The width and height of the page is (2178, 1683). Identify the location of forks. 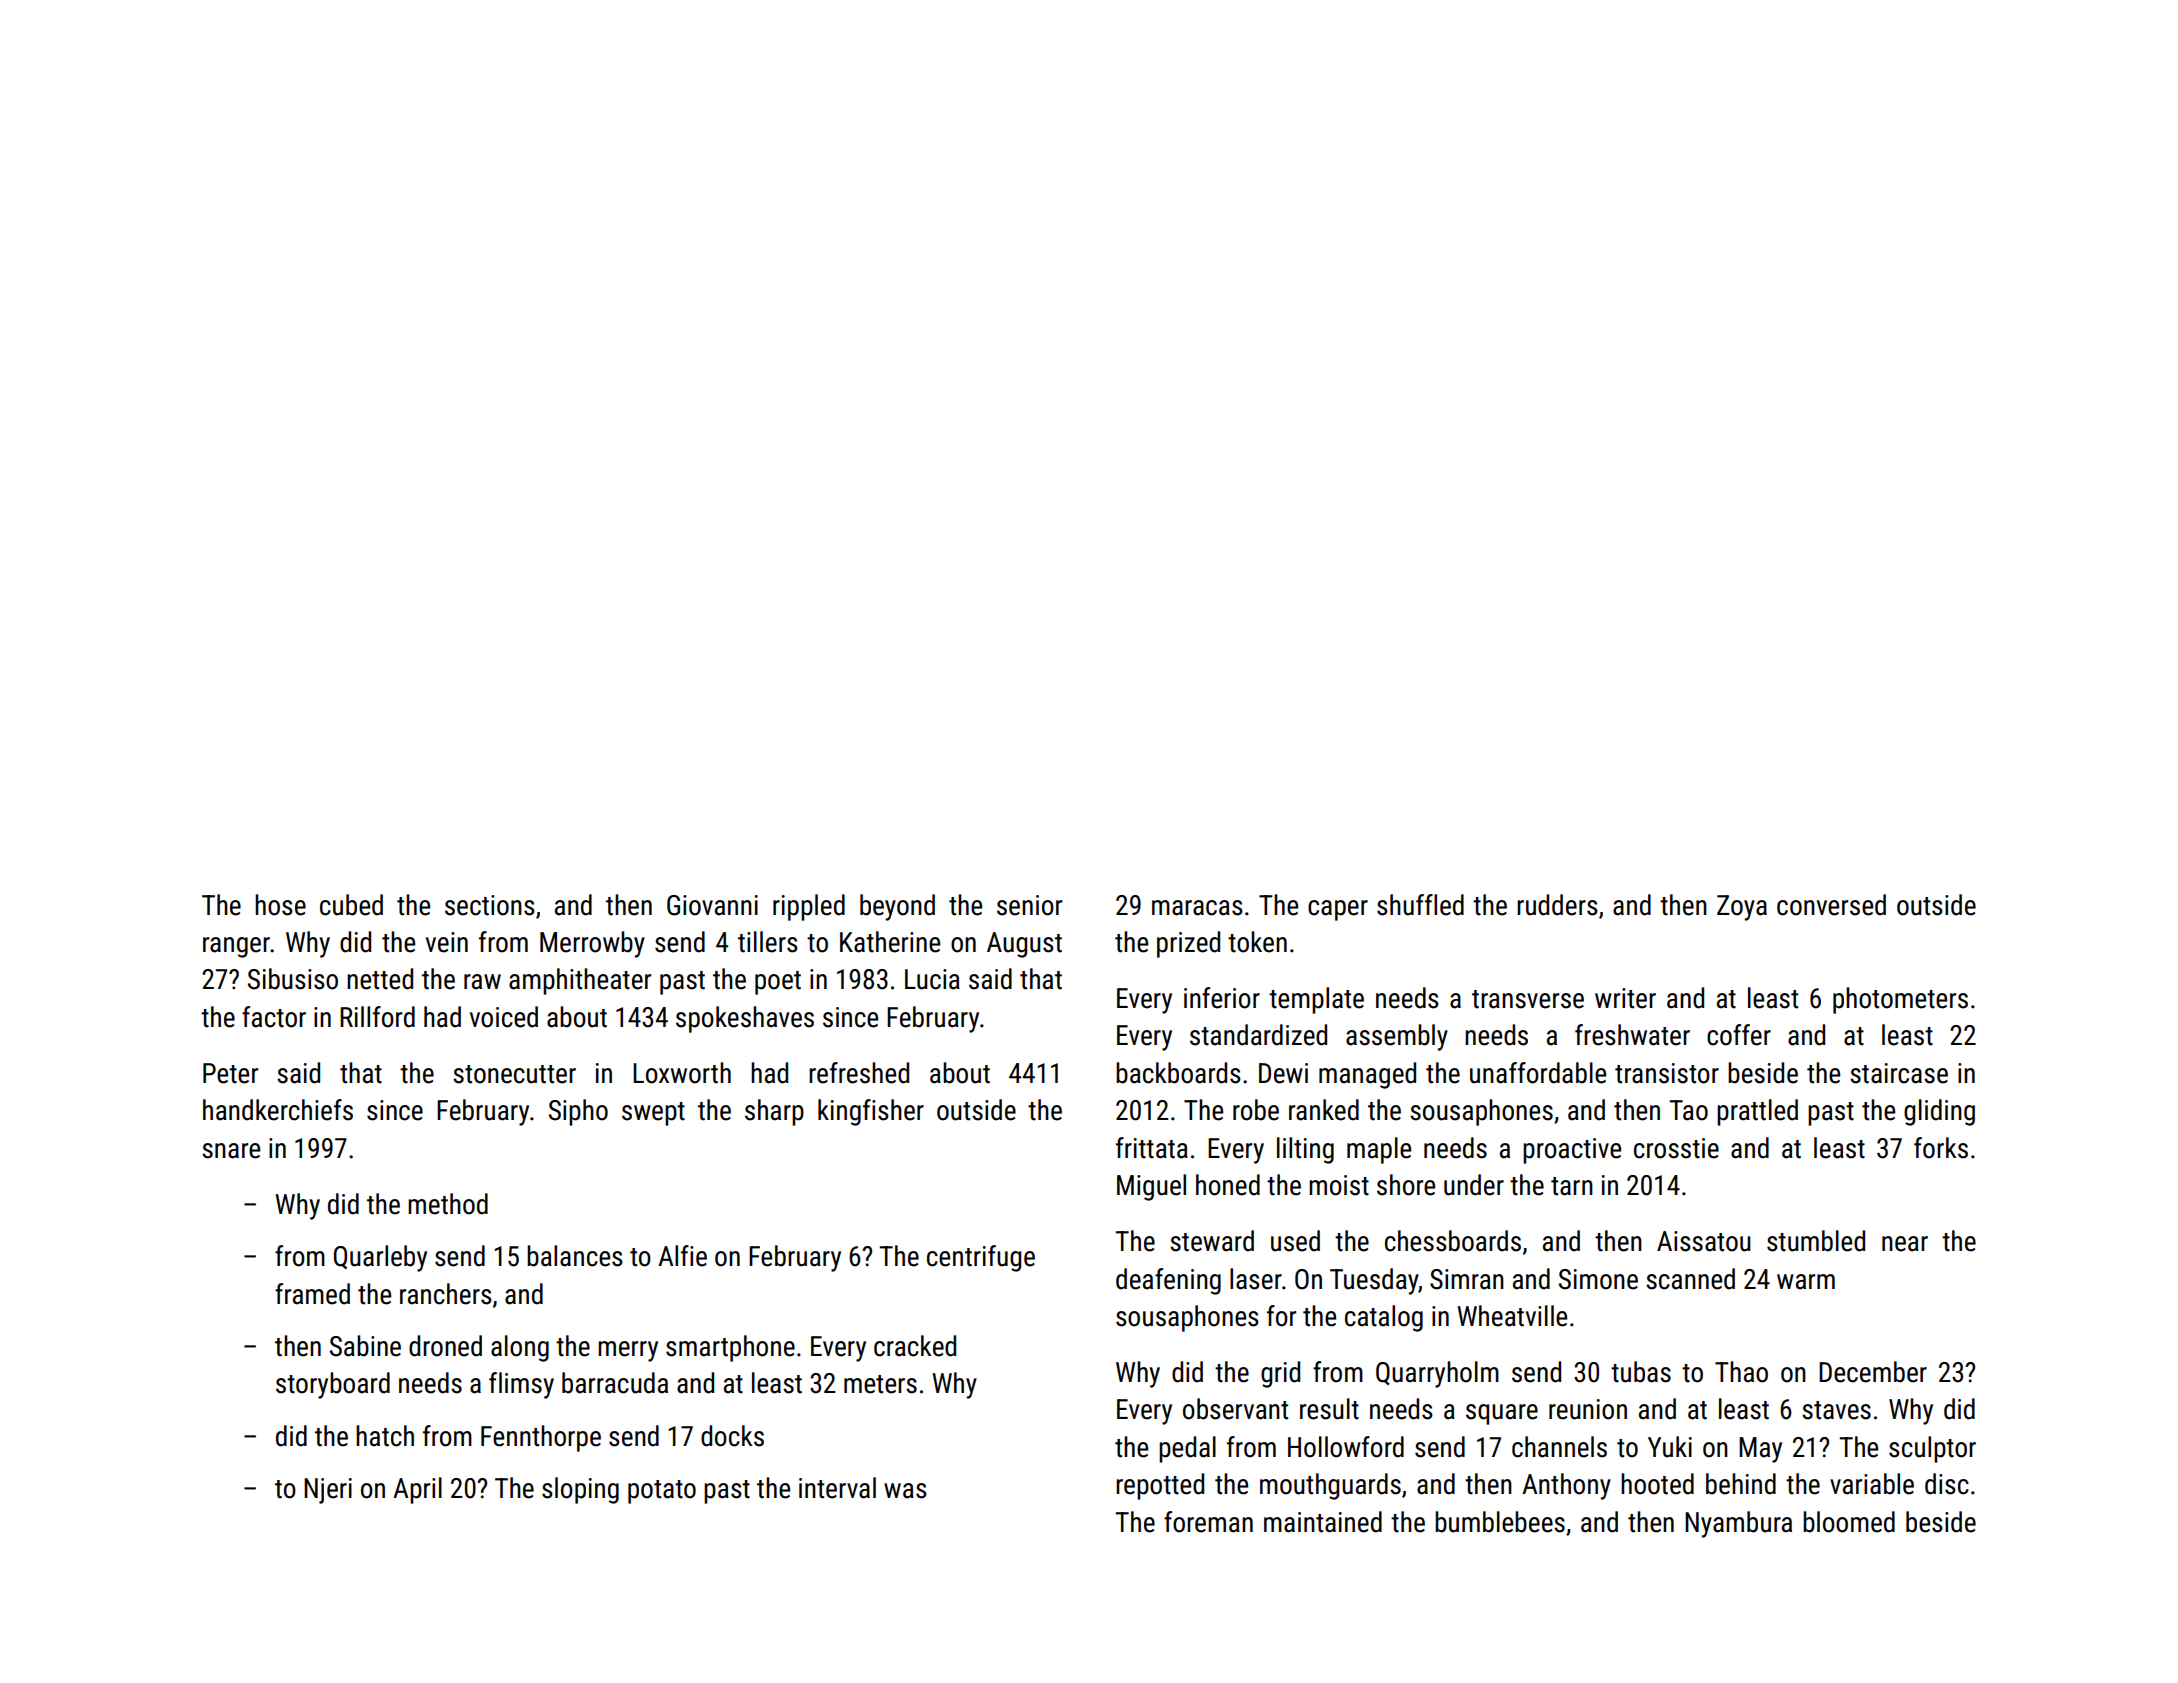
(1941, 1148).
